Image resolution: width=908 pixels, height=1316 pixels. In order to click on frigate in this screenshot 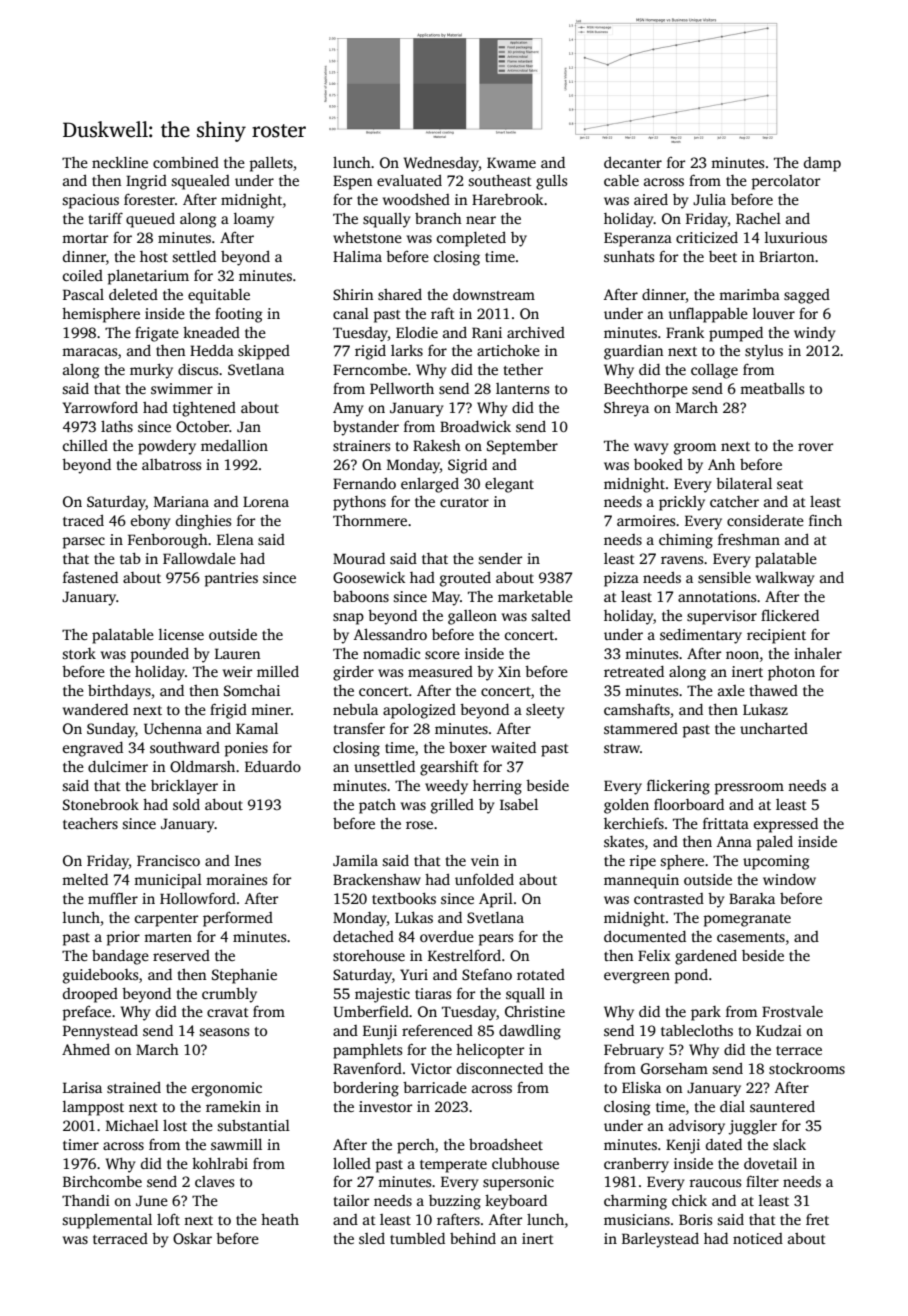, I will do `click(157, 334)`.
